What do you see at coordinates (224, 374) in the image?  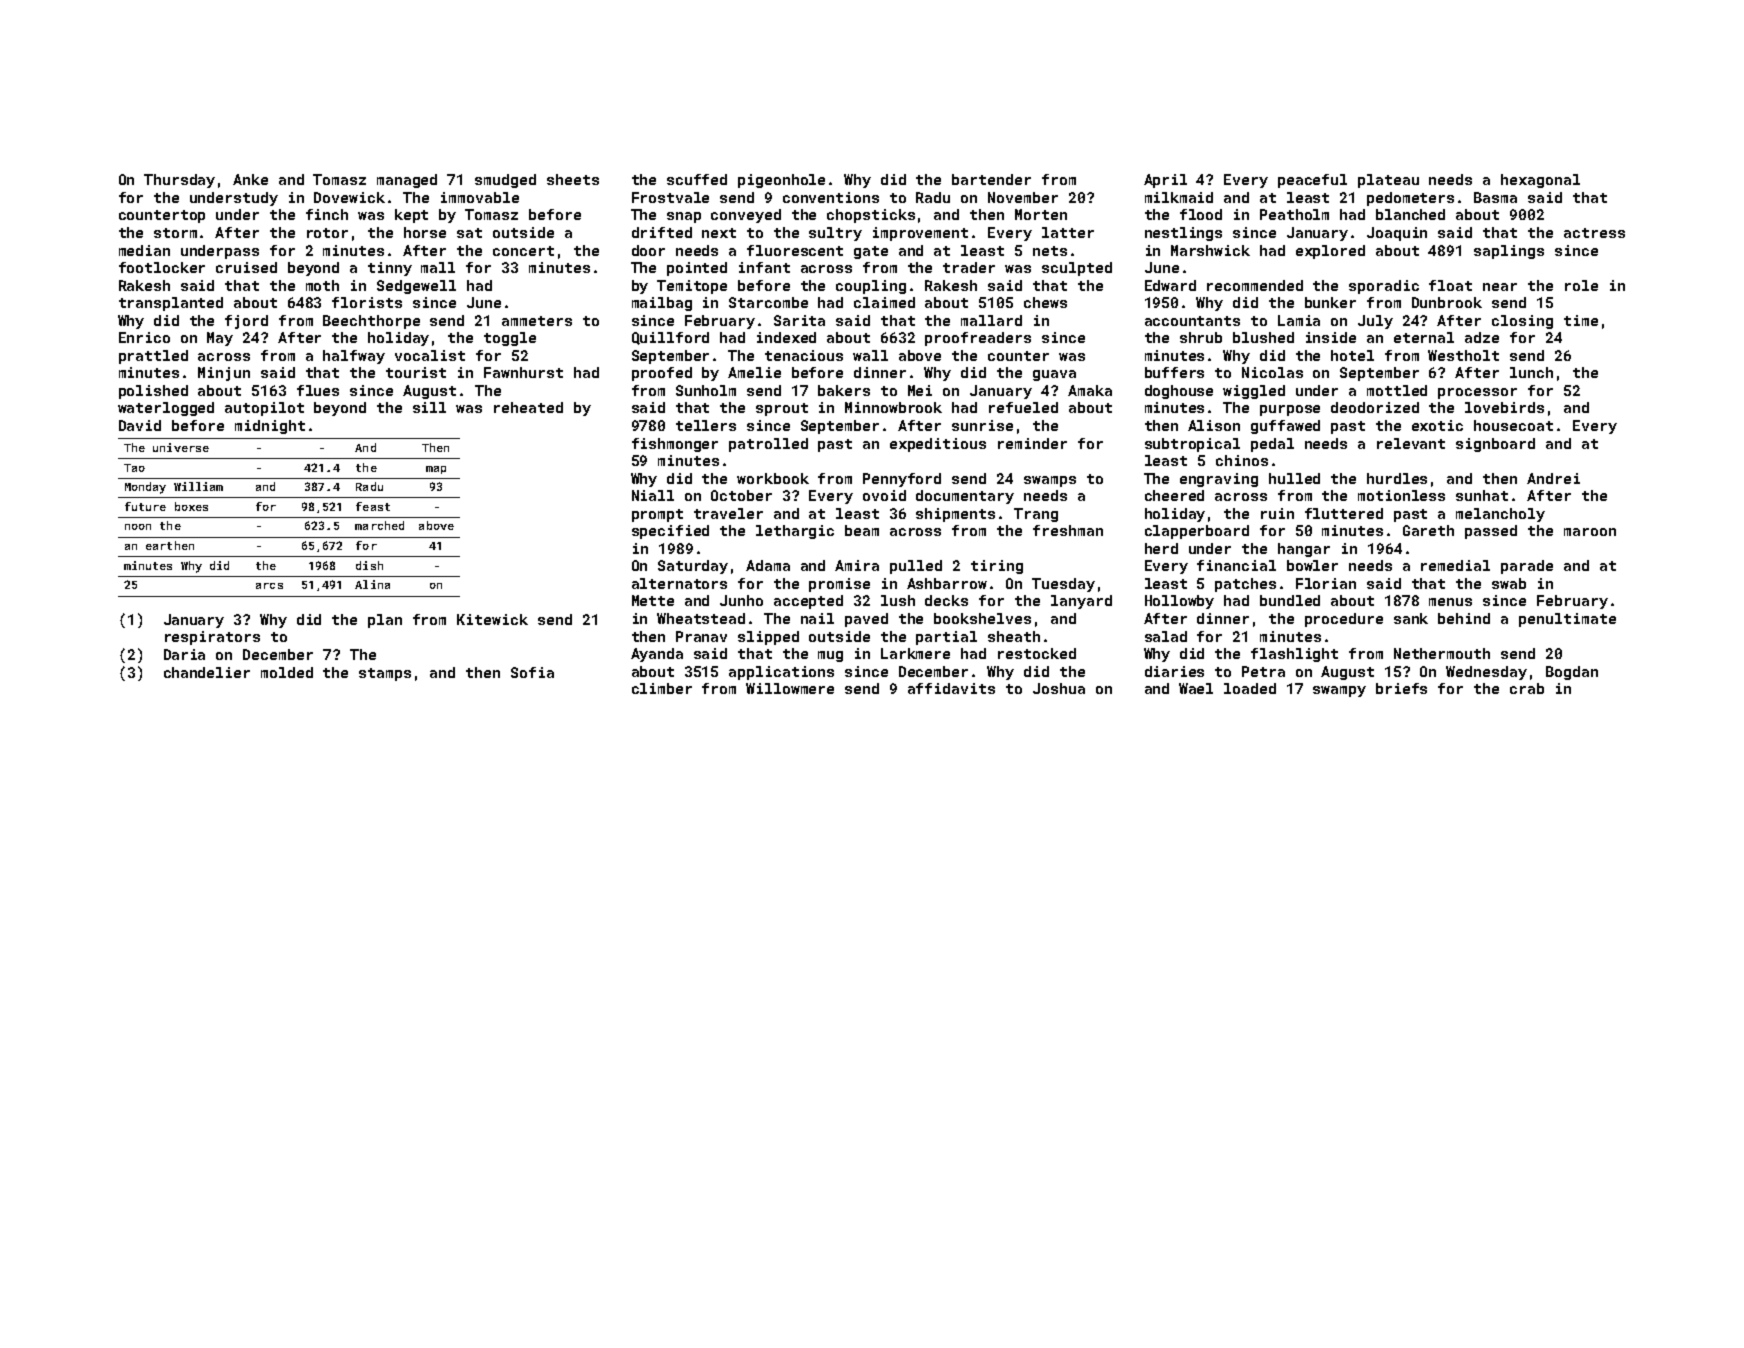 I see `Minjun` at bounding box center [224, 374].
